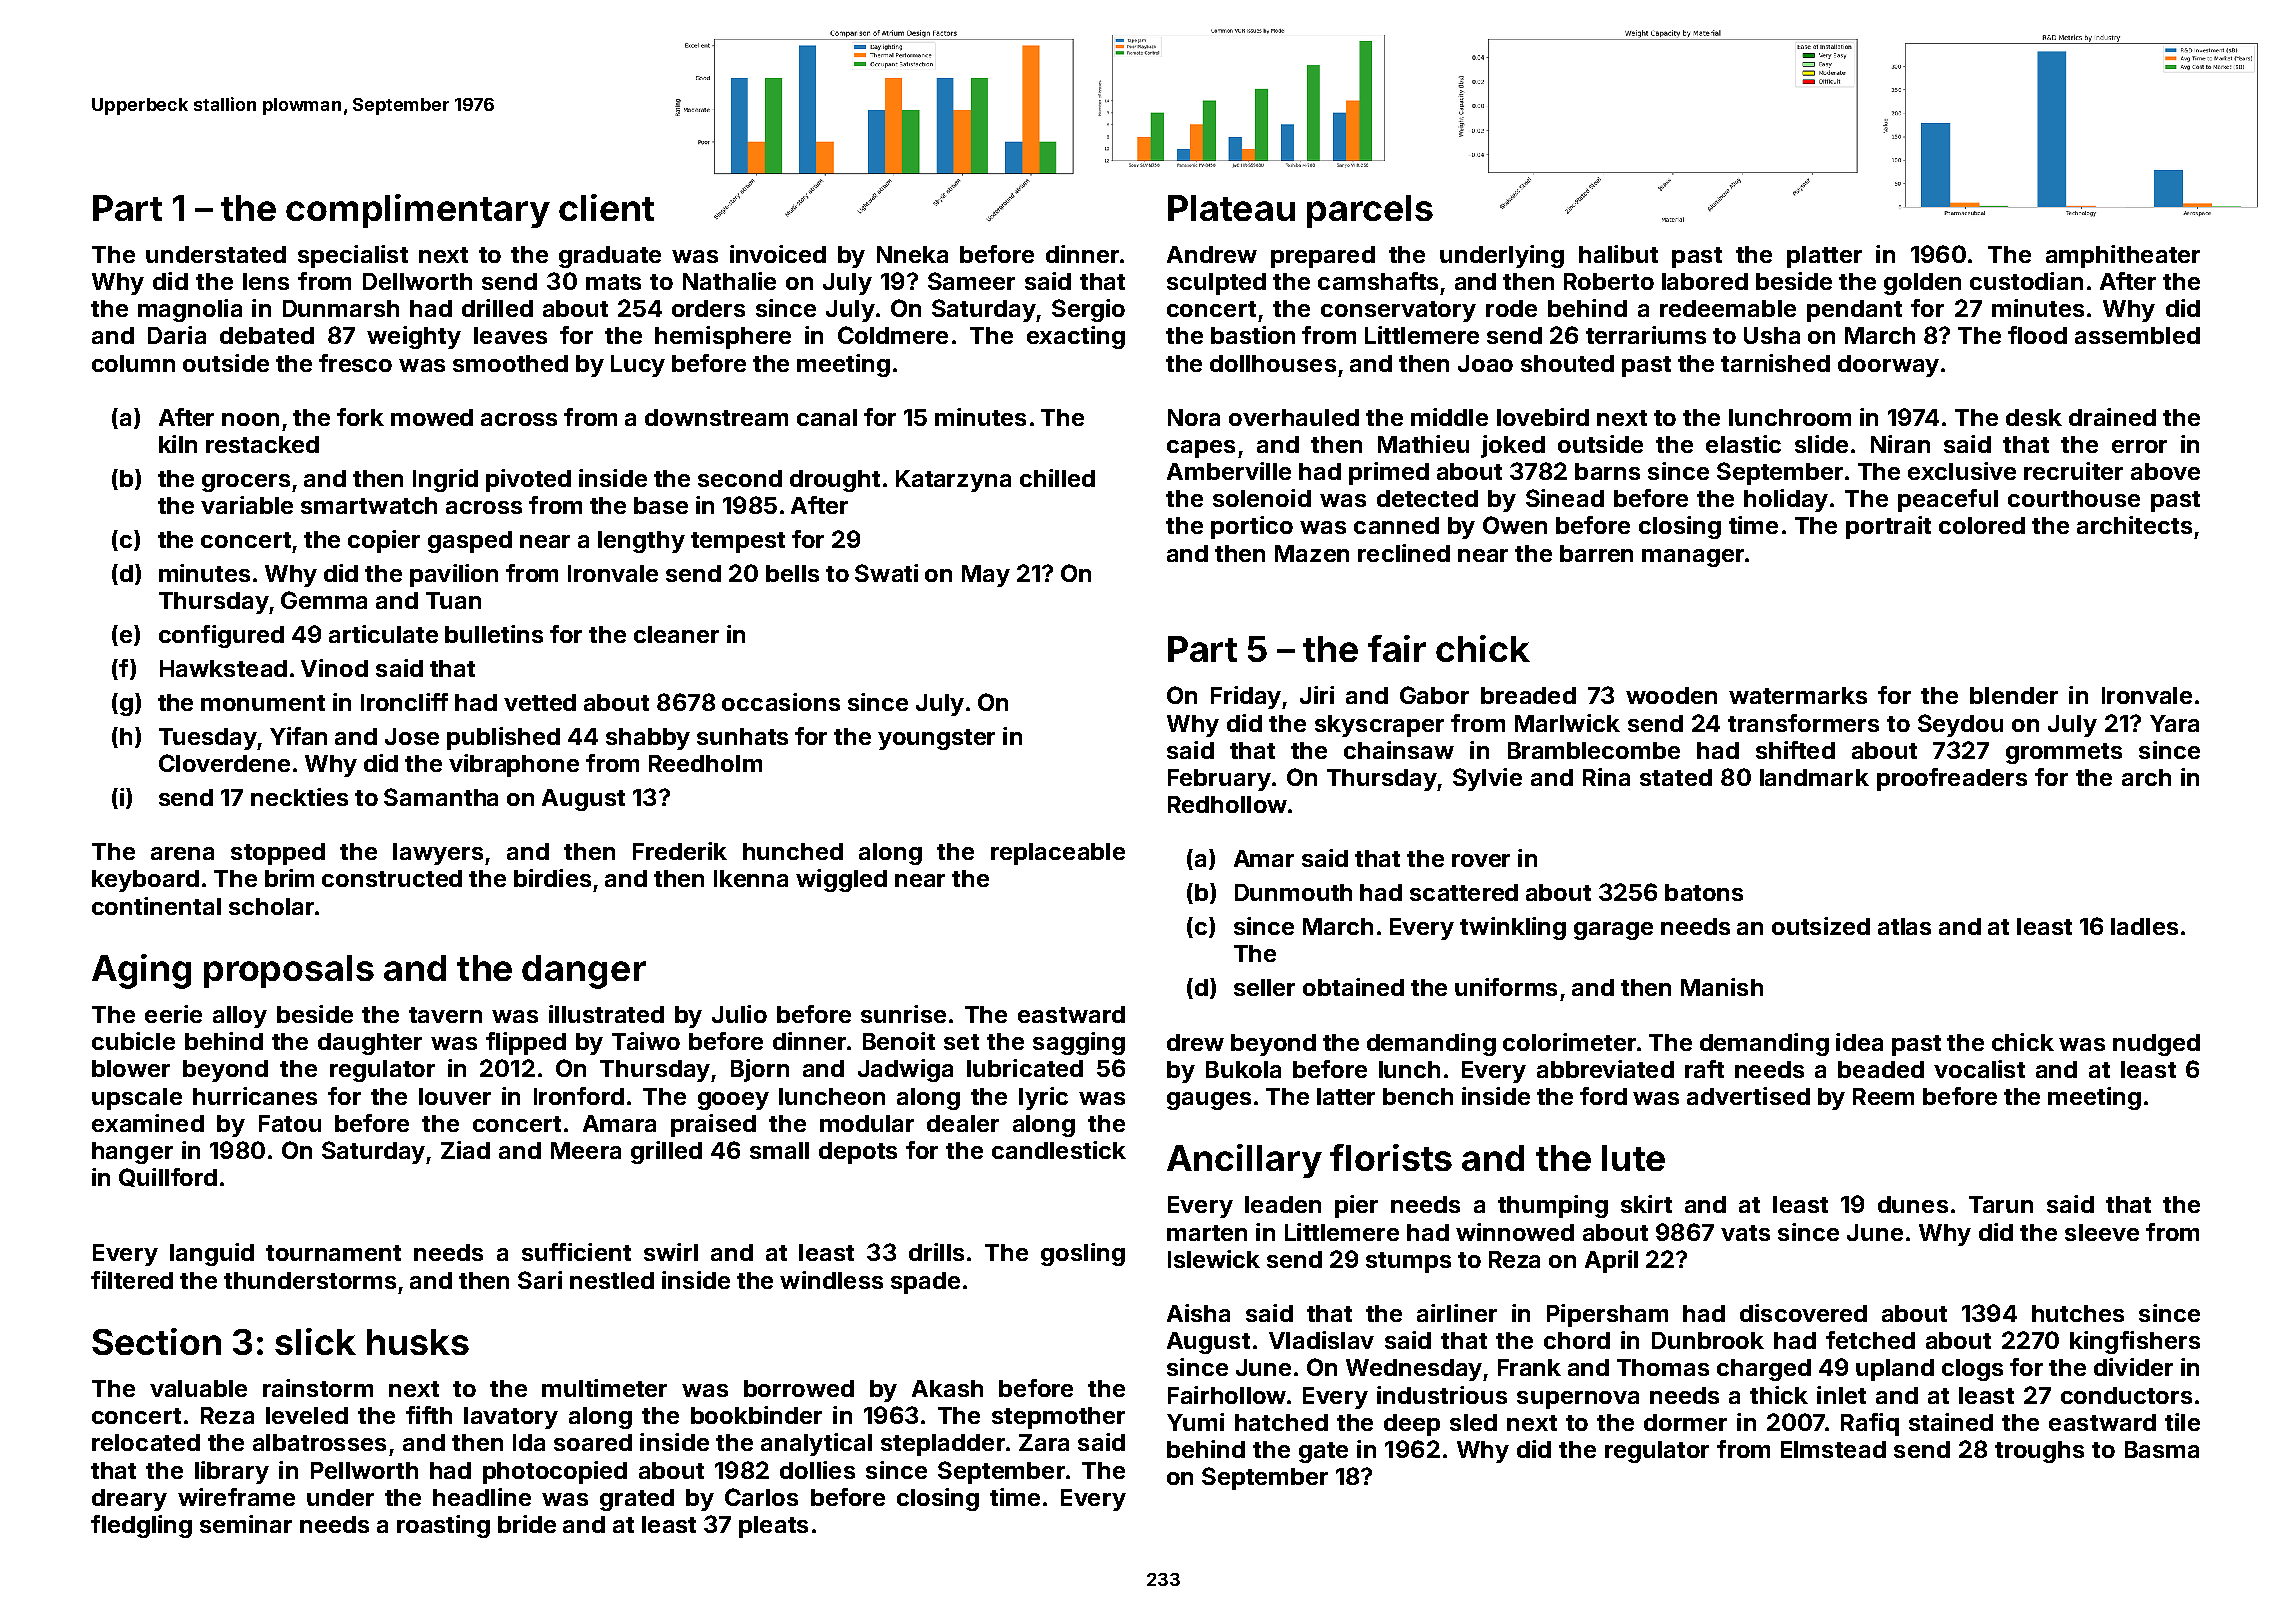 The width and height of the page is (2292, 1620). Describe the element at coordinates (2039, 1452) in the page. I see `troughs` at that location.
